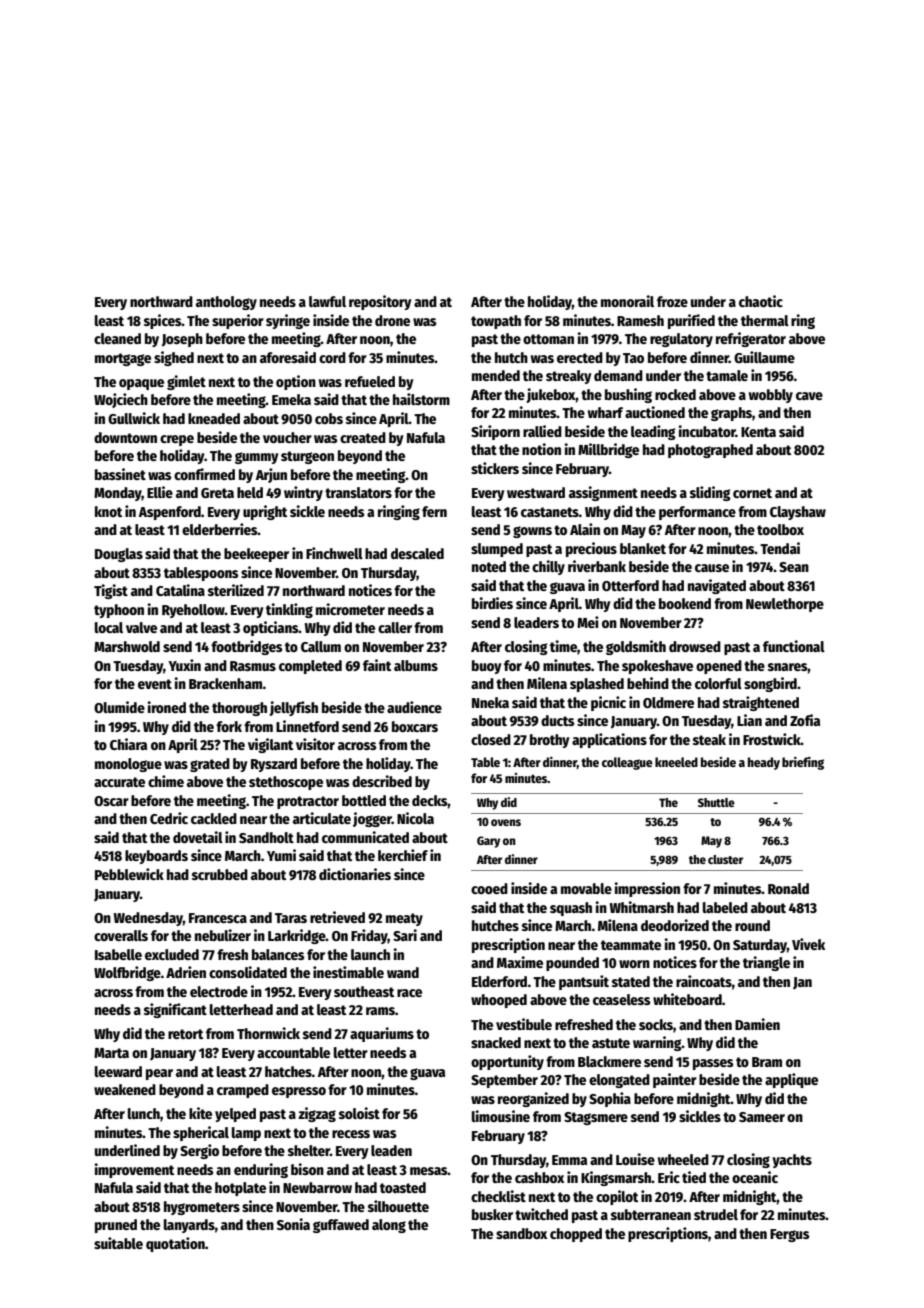  What do you see at coordinates (803, 763) in the screenshot?
I see `briefing` at bounding box center [803, 763].
